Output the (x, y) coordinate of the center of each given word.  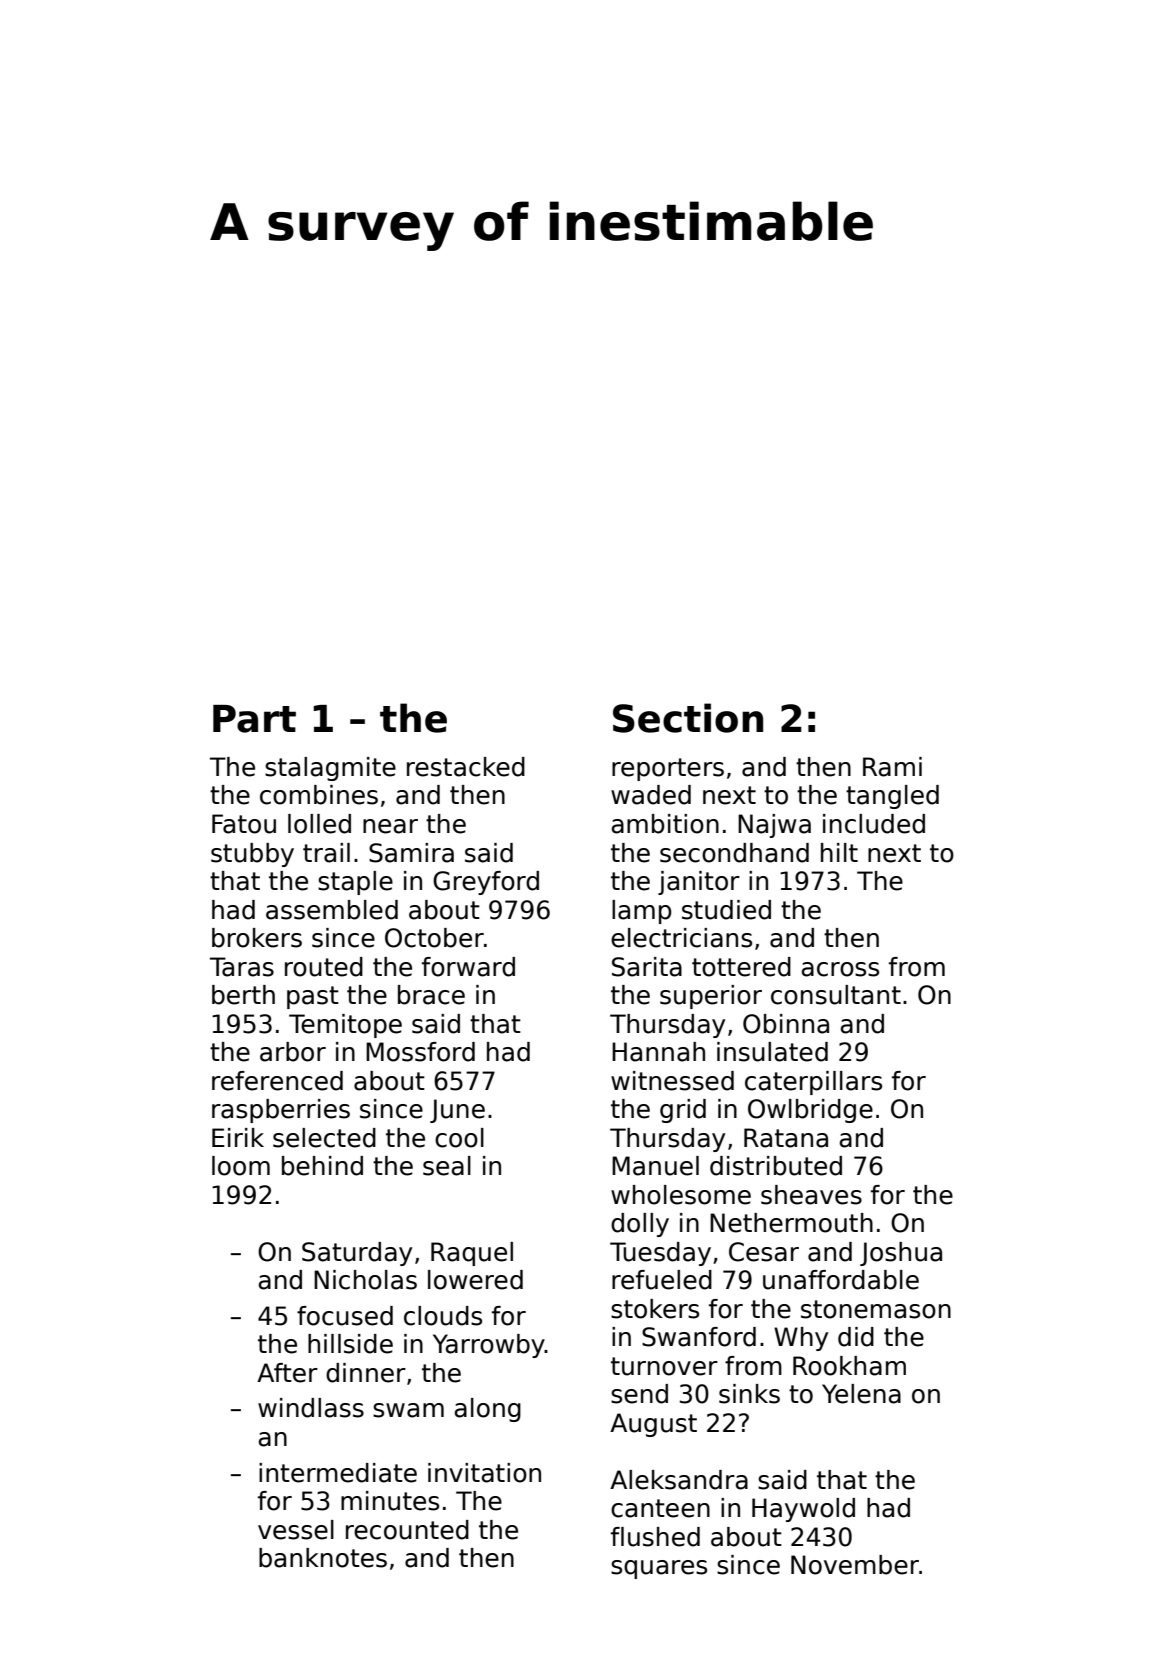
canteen (660, 1508)
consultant (836, 995)
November (855, 1565)
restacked (466, 767)
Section (688, 718)
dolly (640, 1225)
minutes (390, 1501)
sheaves (811, 1195)
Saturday (357, 1254)
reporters (668, 769)
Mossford (420, 1052)
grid (683, 1111)
